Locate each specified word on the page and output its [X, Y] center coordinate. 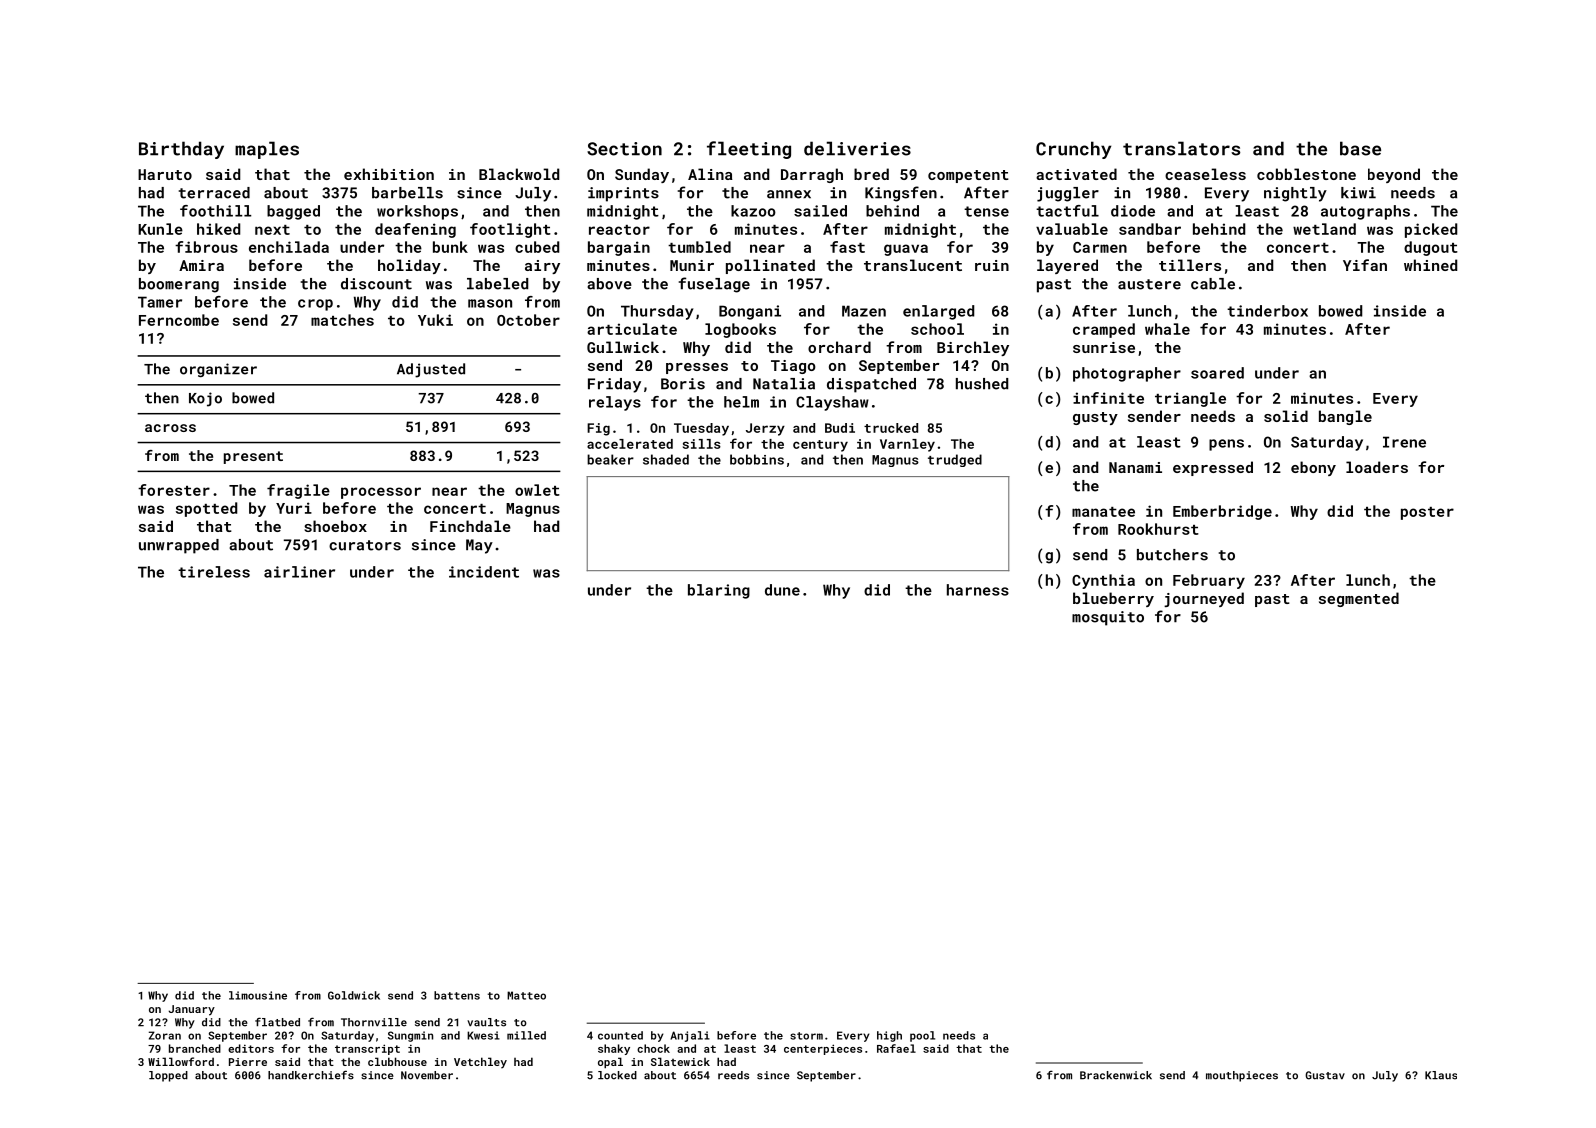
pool [922, 1036]
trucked [891, 428]
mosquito [1108, 618]
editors [251, 1048]
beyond [1394, 175]
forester [174, 490]
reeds [733, 1075]
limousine [258, 995]
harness [978, 590]
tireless [214, 572]
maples [267, 150]
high [889, 1036]
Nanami [1135, 467]
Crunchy [1073, 150]
